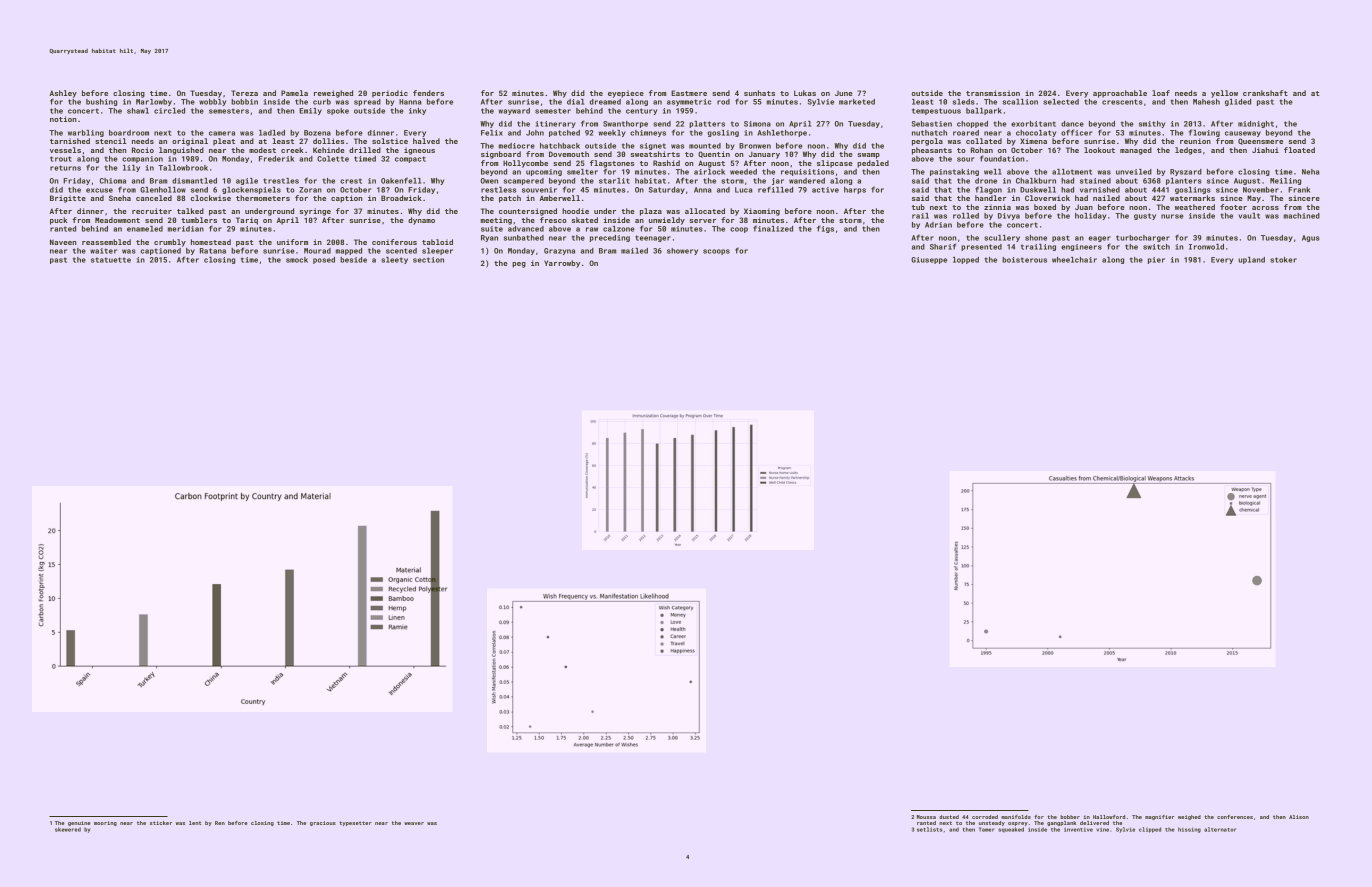 This page has height=887, width=1372. What do you see at coordinates (857, 102) in the page?
I see `marketed` at bounding box center [857, 102].
